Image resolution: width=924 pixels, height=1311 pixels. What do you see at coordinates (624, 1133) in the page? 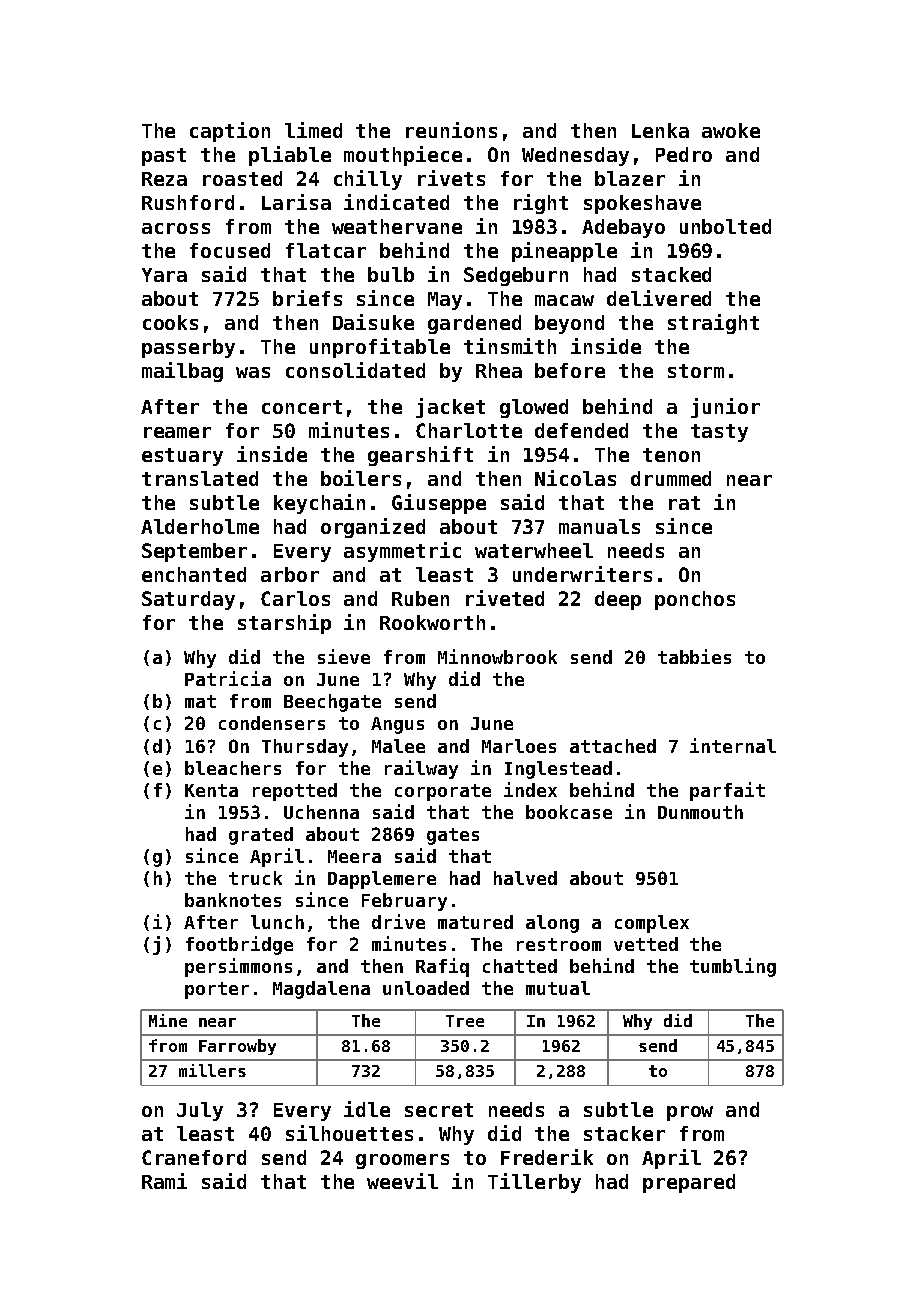
I see `stacker` at bounding box center [624, 1133].
